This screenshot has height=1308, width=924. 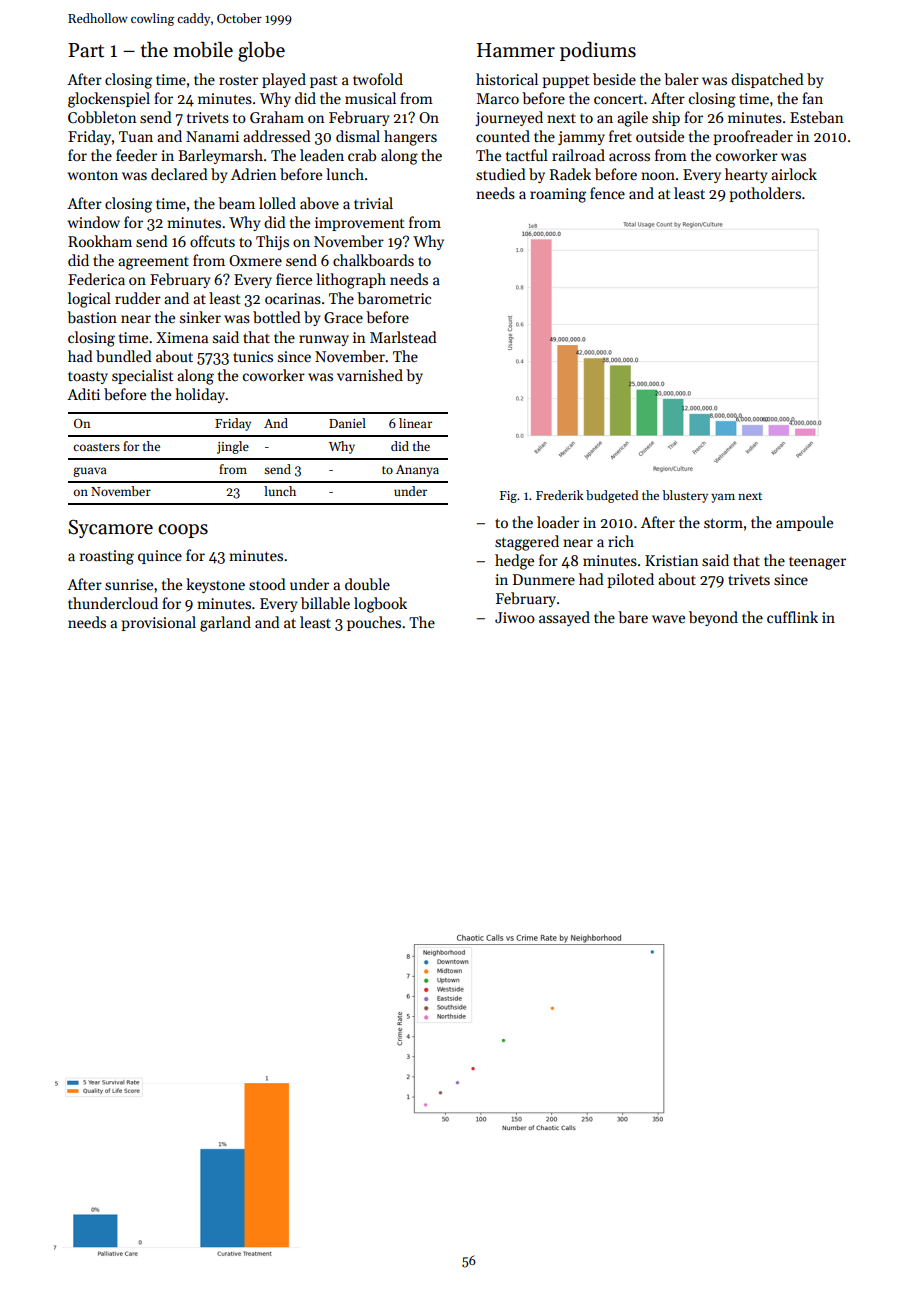 I want to click on varnished, so click(x=370, y=375).
